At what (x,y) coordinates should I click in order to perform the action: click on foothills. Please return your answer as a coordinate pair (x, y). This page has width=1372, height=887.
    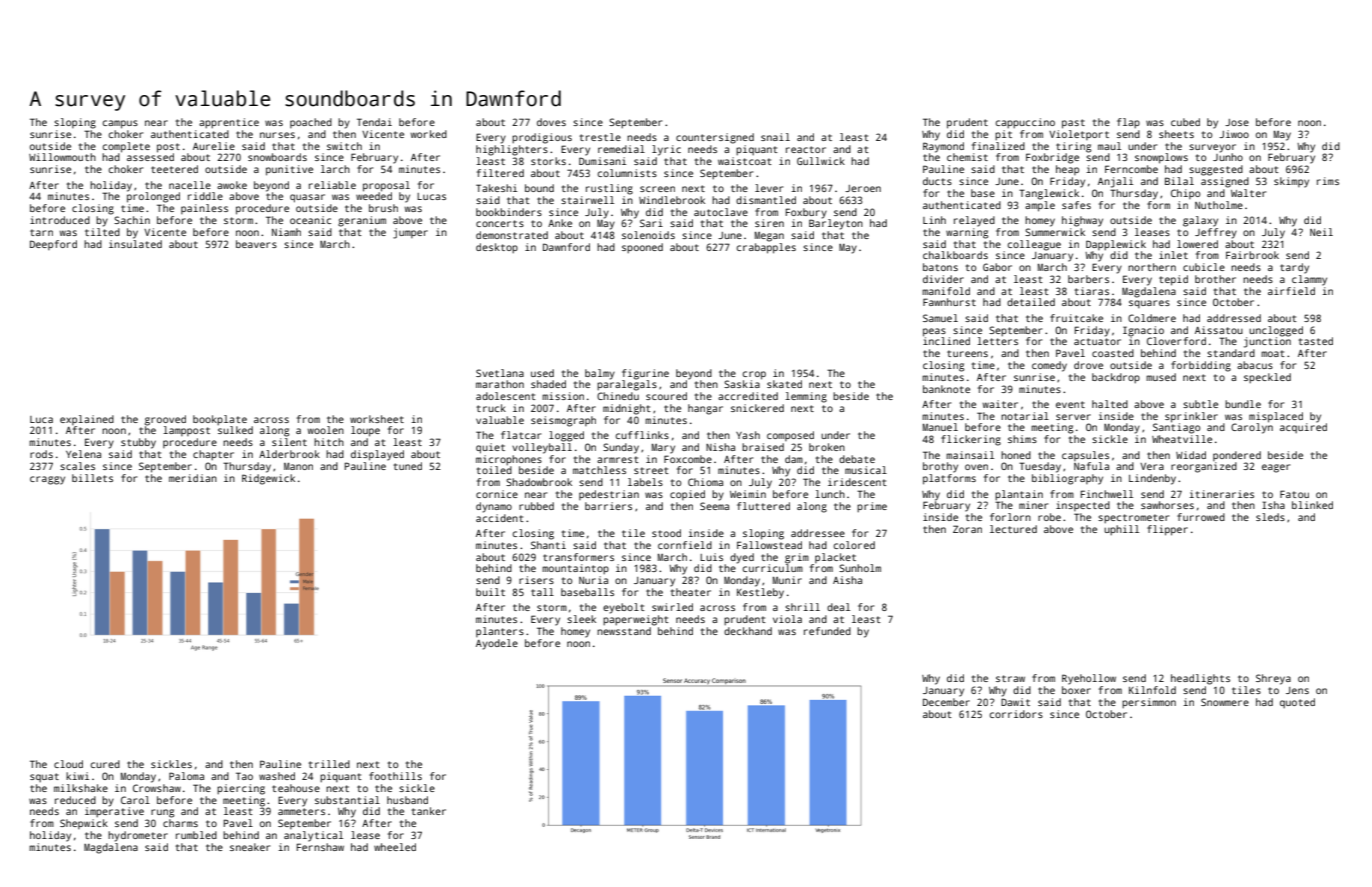
    Looking at the image, I should click on (395, 776).
